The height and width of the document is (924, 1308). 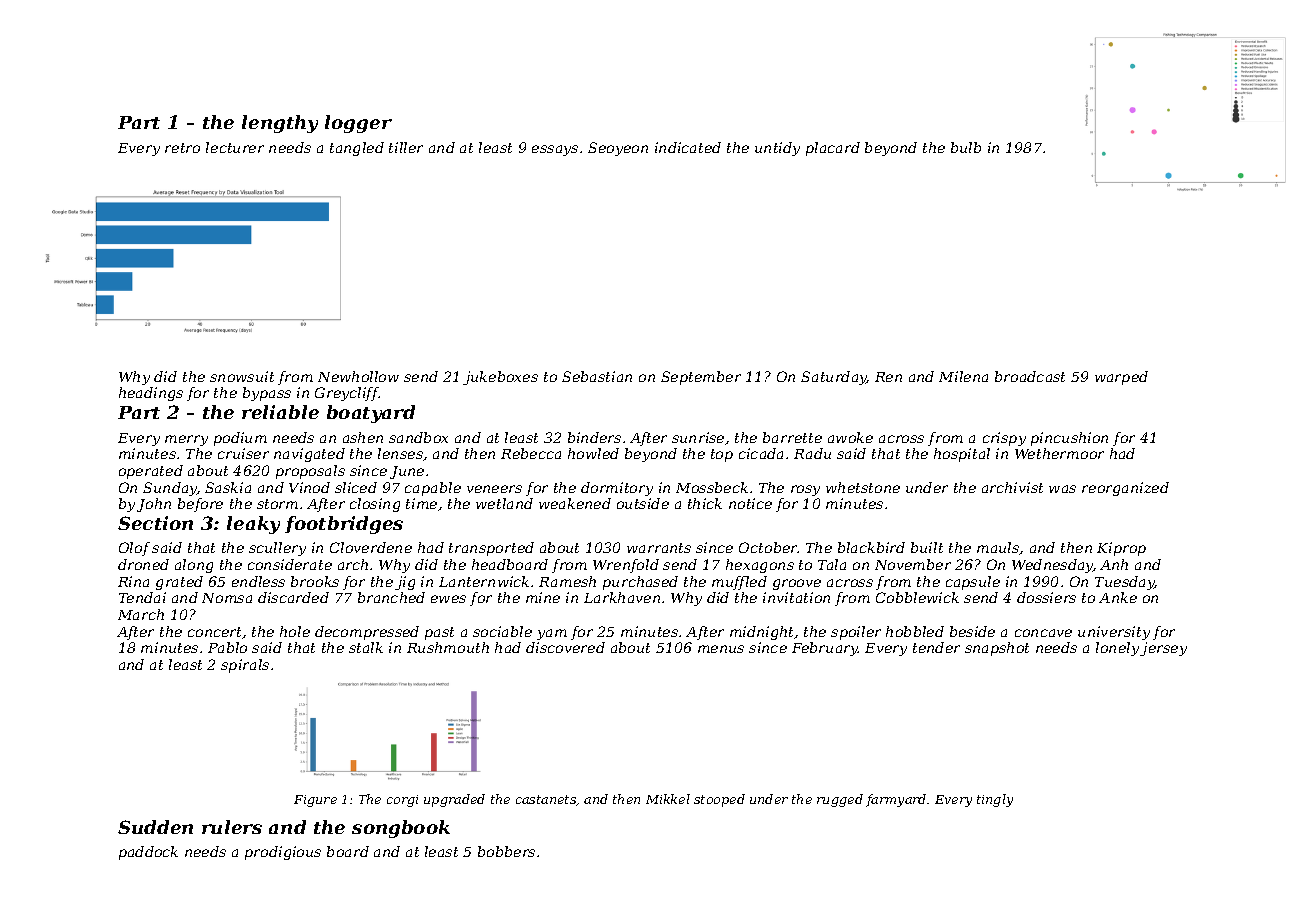 I want to click on Seoyeon, so click(x=618, y=149).
